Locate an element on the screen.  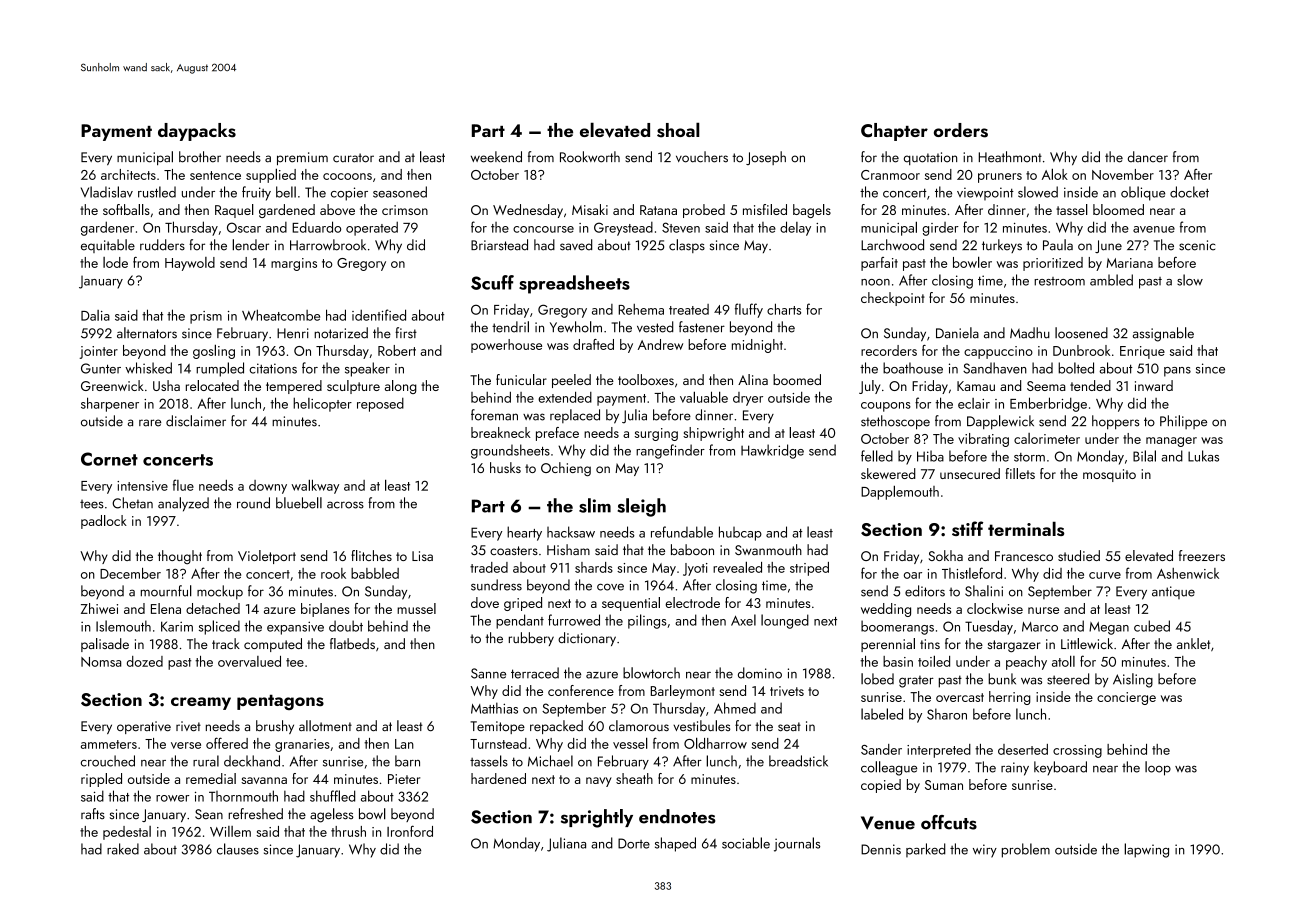
dancer is located at coordinates (1148, 157).
